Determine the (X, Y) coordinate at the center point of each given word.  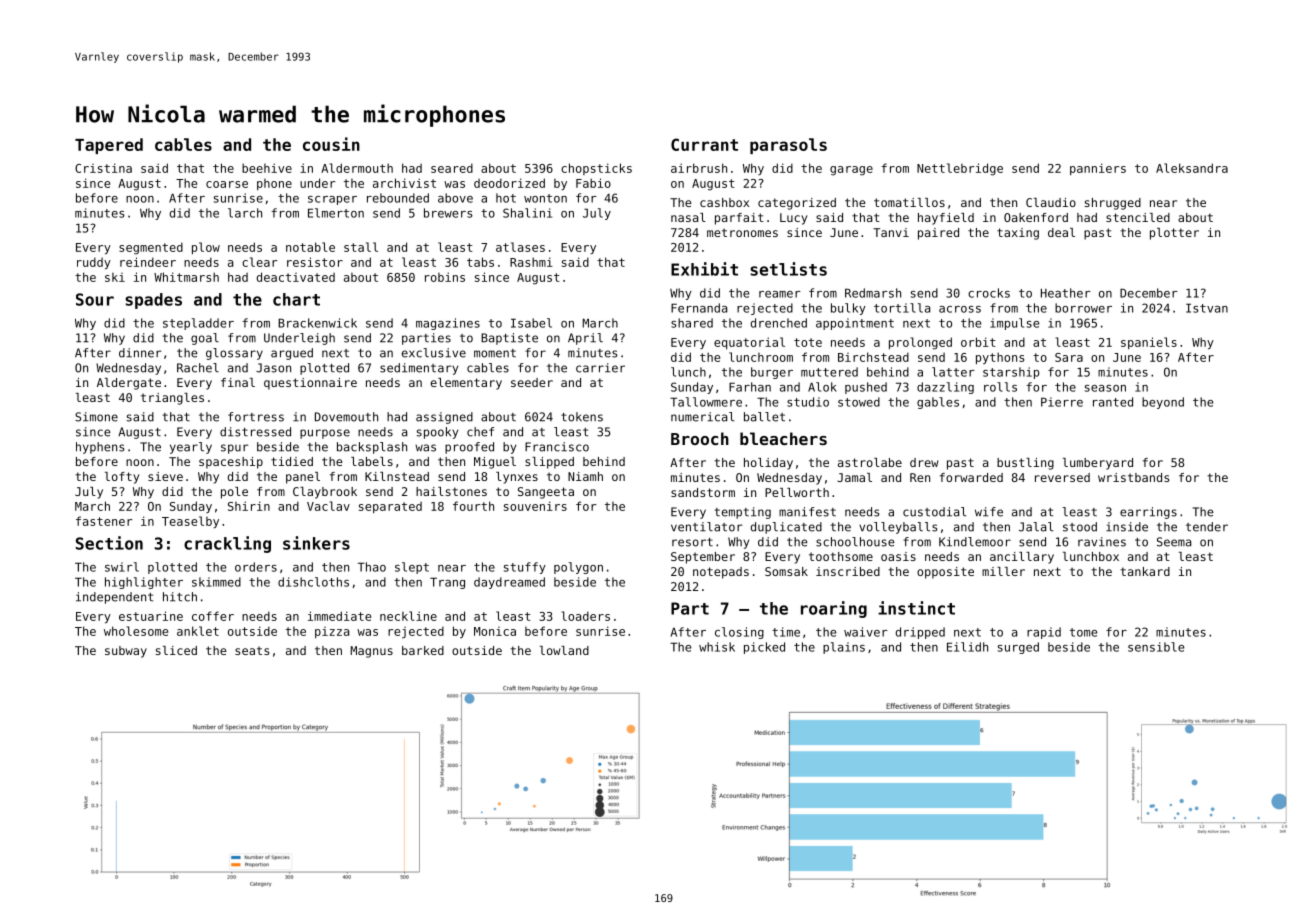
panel (303, 478)
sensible (1156, 647)
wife (989, 512)
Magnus (371, 652)
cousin (331, 144)
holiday (768, 464)
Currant (704, 144)
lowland (564, 650)
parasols (788, 146)
